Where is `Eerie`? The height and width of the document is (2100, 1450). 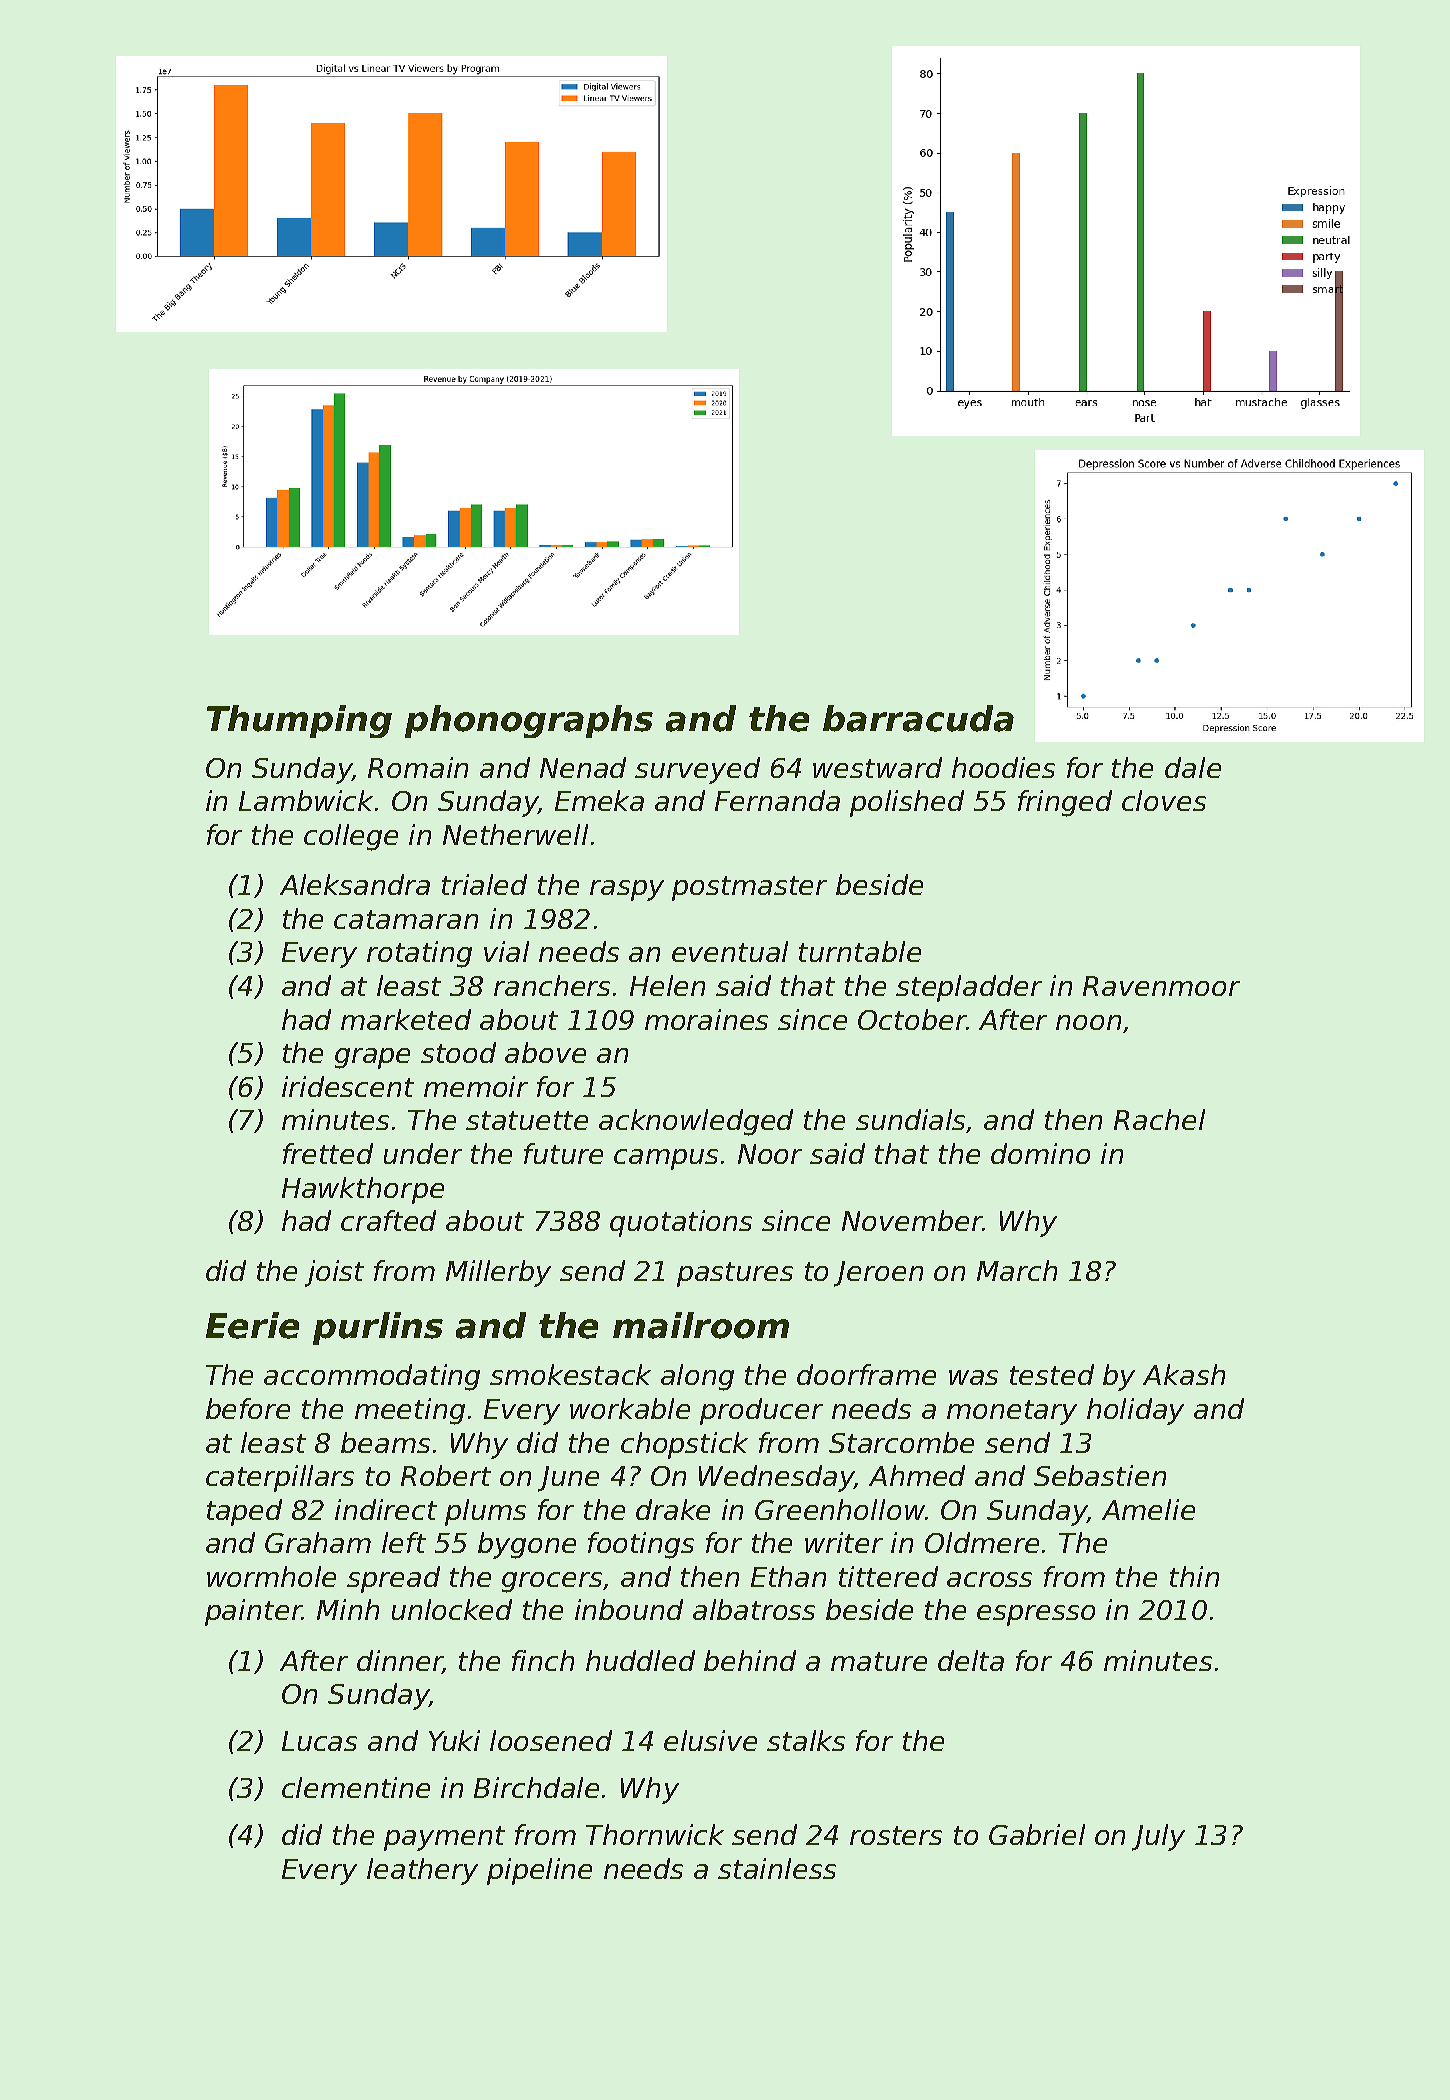
Eerie is located at coordinates (252, 1325).
